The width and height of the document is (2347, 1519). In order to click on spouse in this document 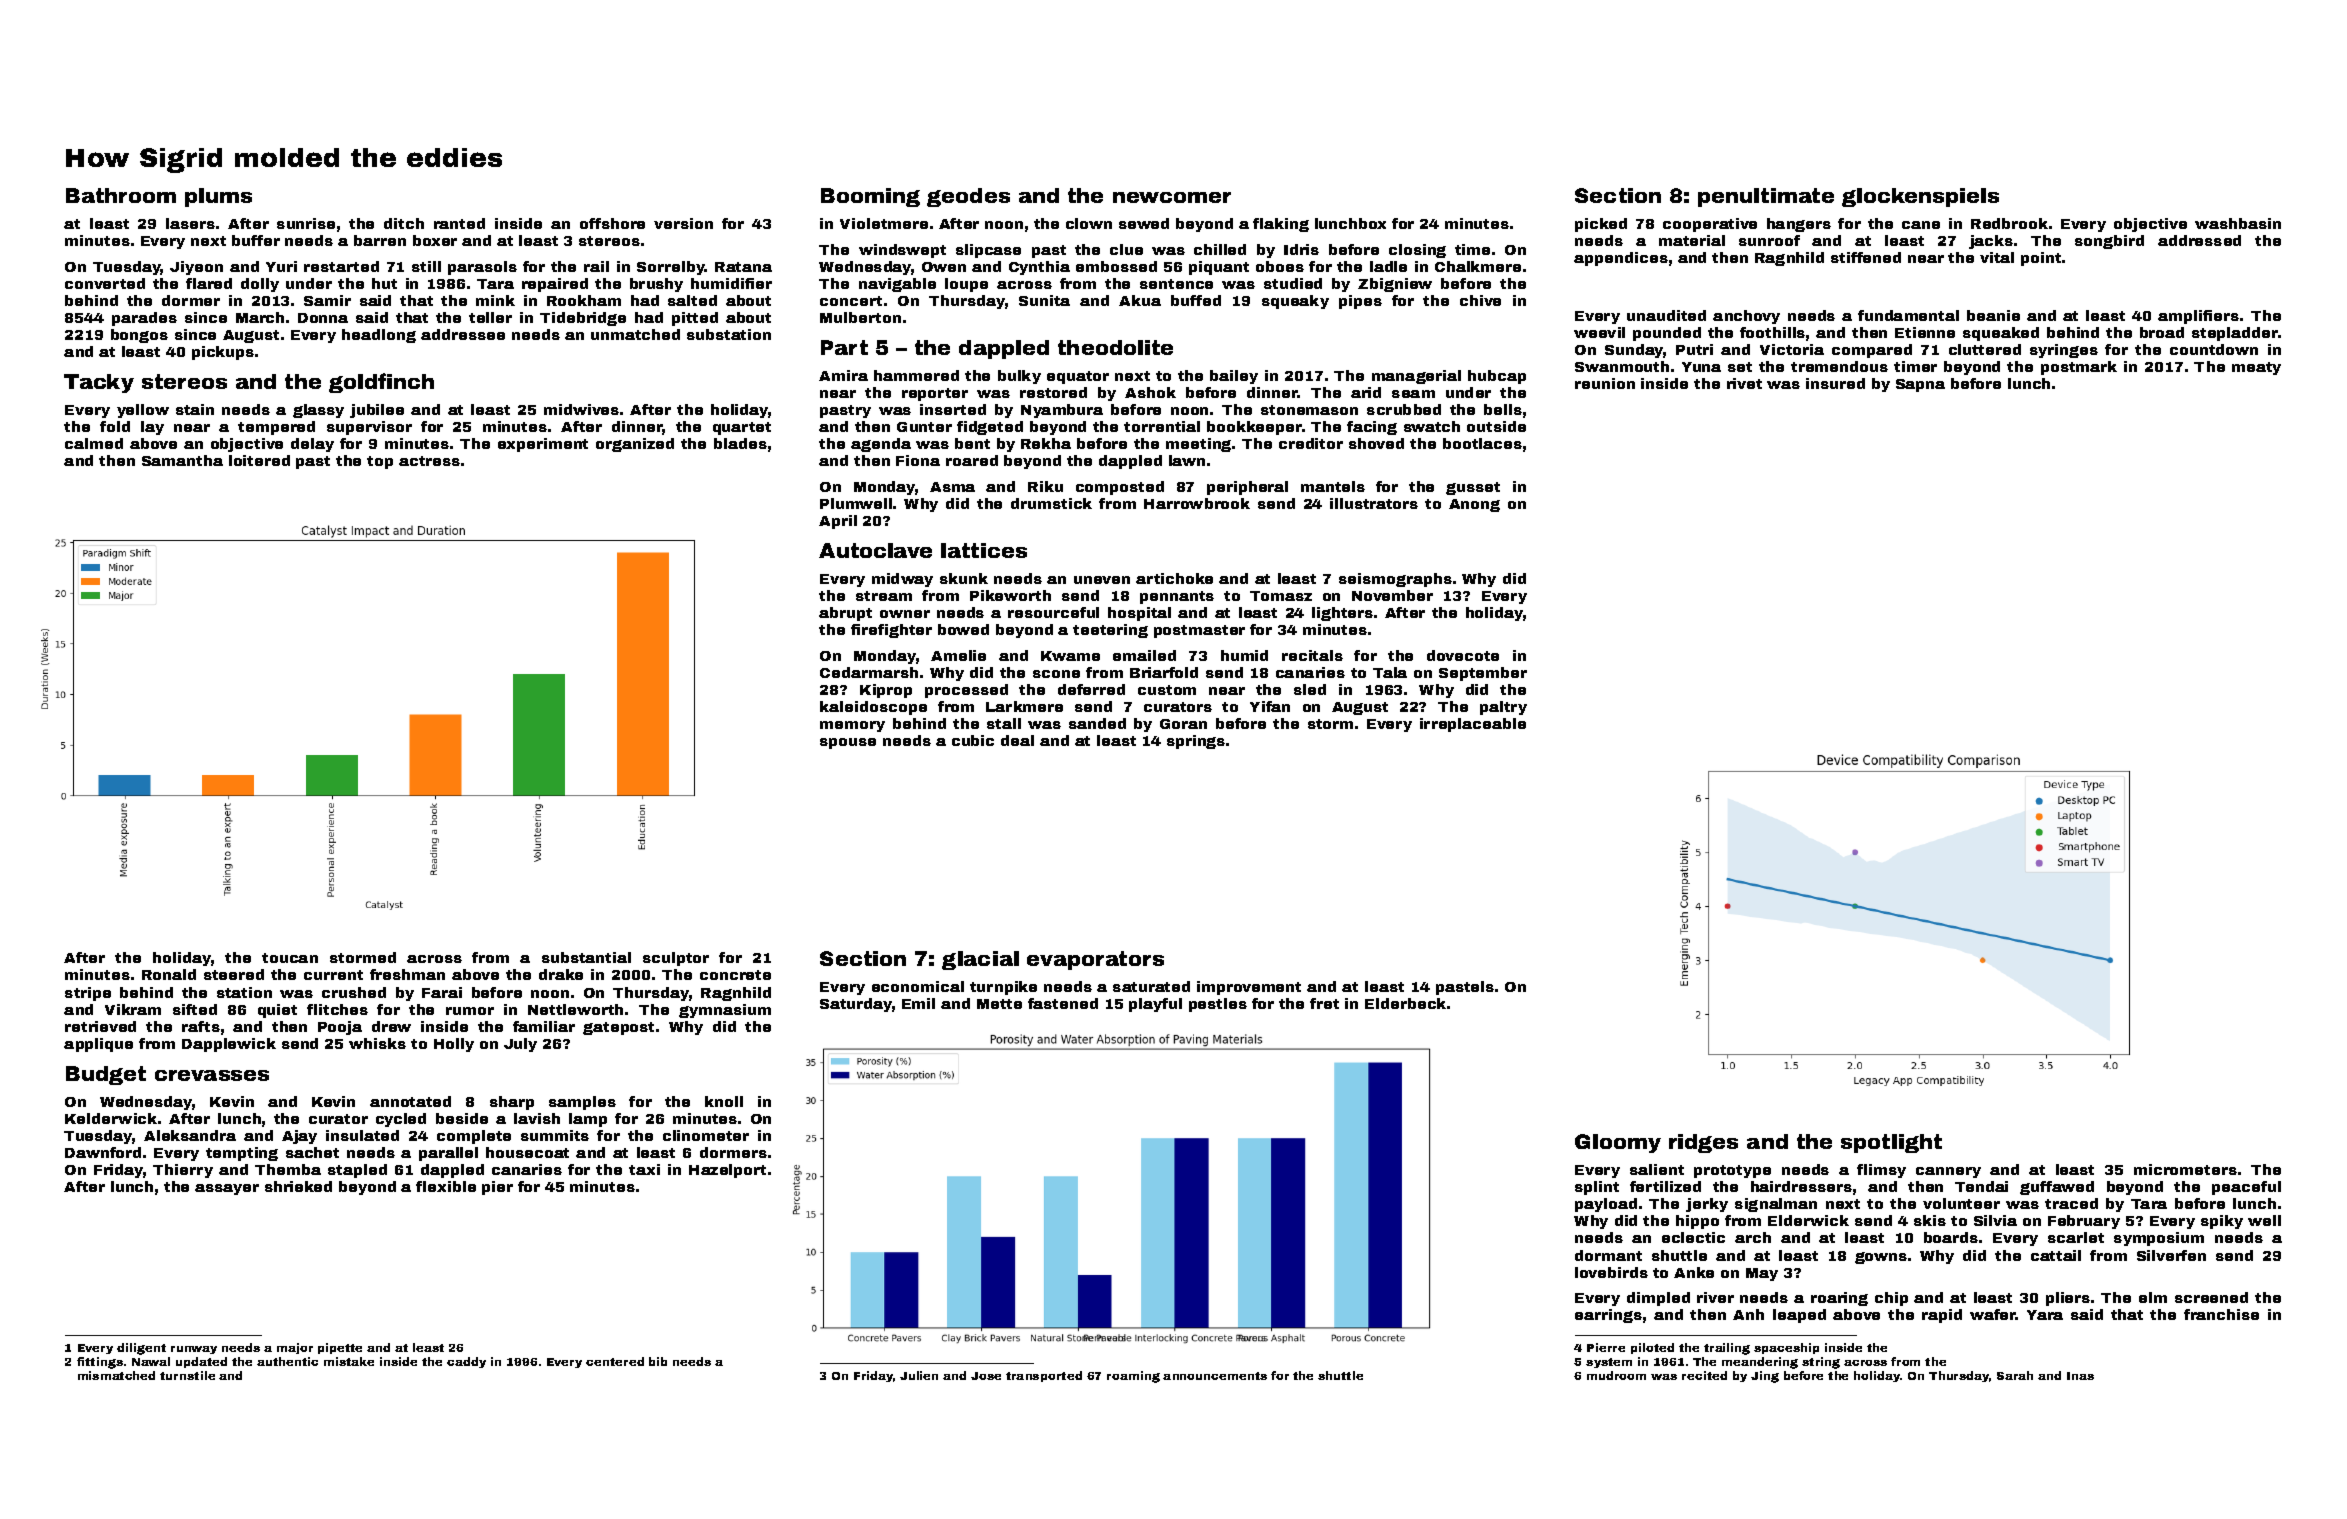, I will do `click(848, 743)`.
